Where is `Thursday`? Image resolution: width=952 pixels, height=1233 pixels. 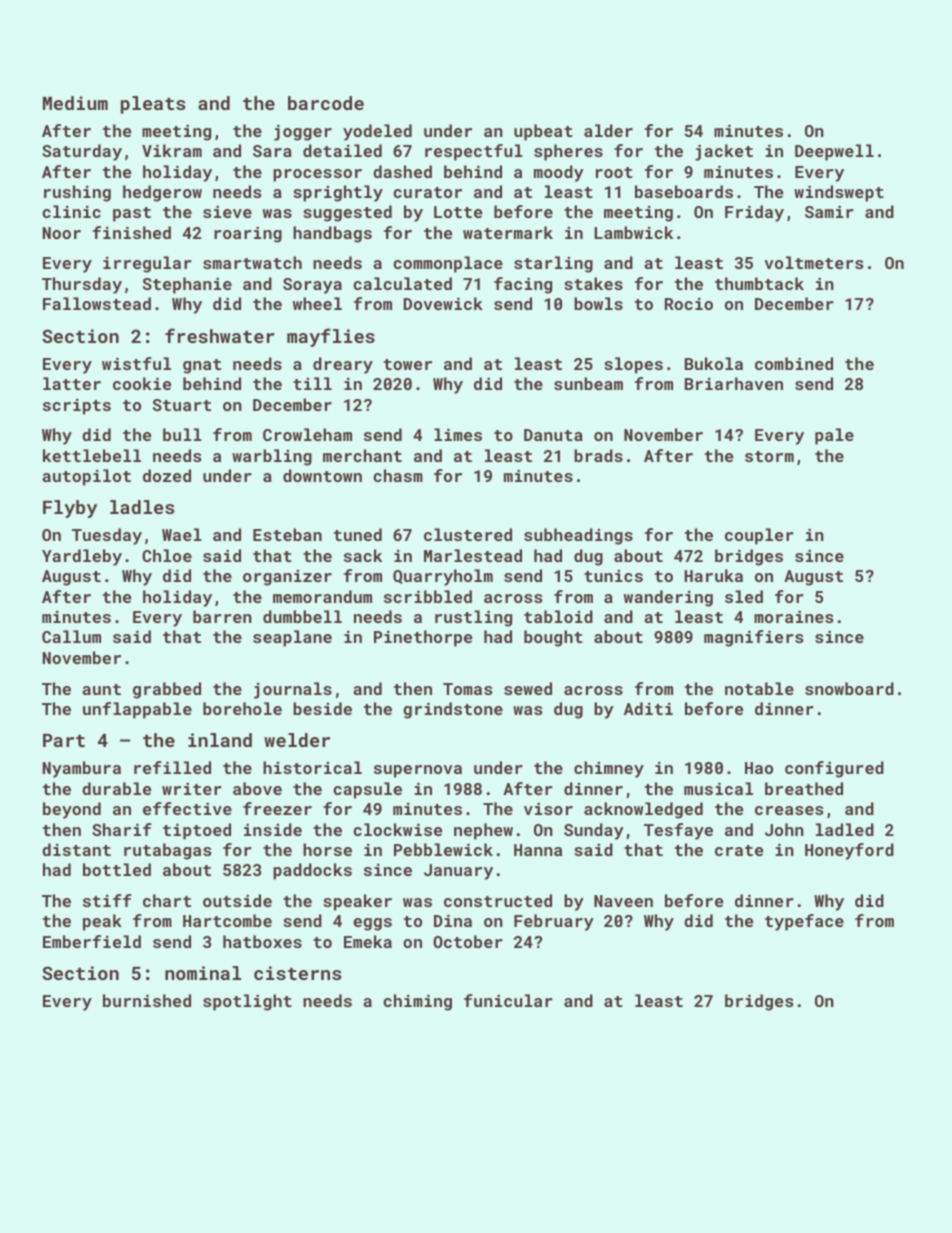
Thursday is located at coordinates (82, 285).
